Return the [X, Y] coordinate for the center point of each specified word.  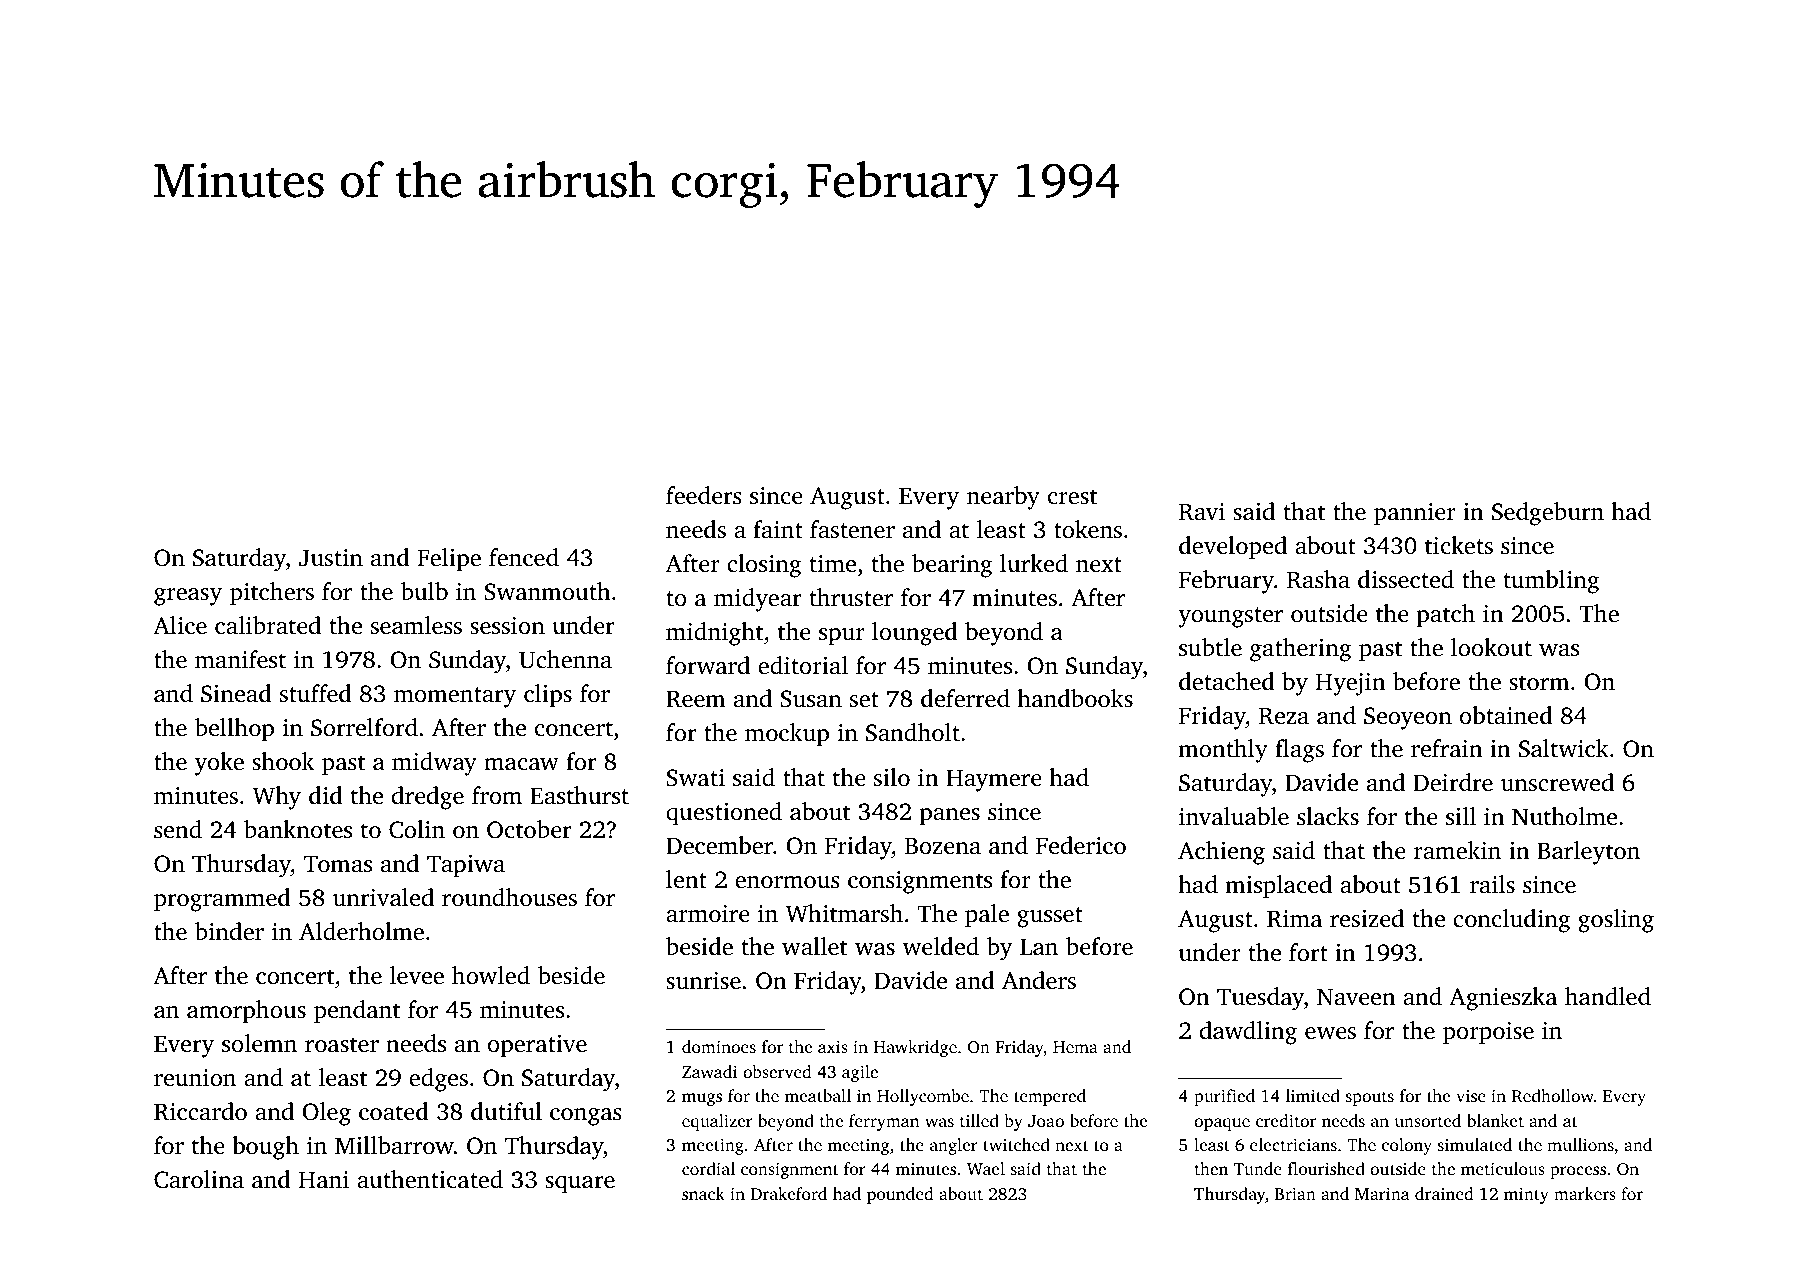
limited [1313, 1095]
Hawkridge [915, 1048]
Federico [1081, 845]
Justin [331, 558]
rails [1492, 884]
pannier [1415, 514]
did [326, 795]
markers [1585, 1193]
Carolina [199, 1179]
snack [703, 1193]
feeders [704, 495]
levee [417, 975]
